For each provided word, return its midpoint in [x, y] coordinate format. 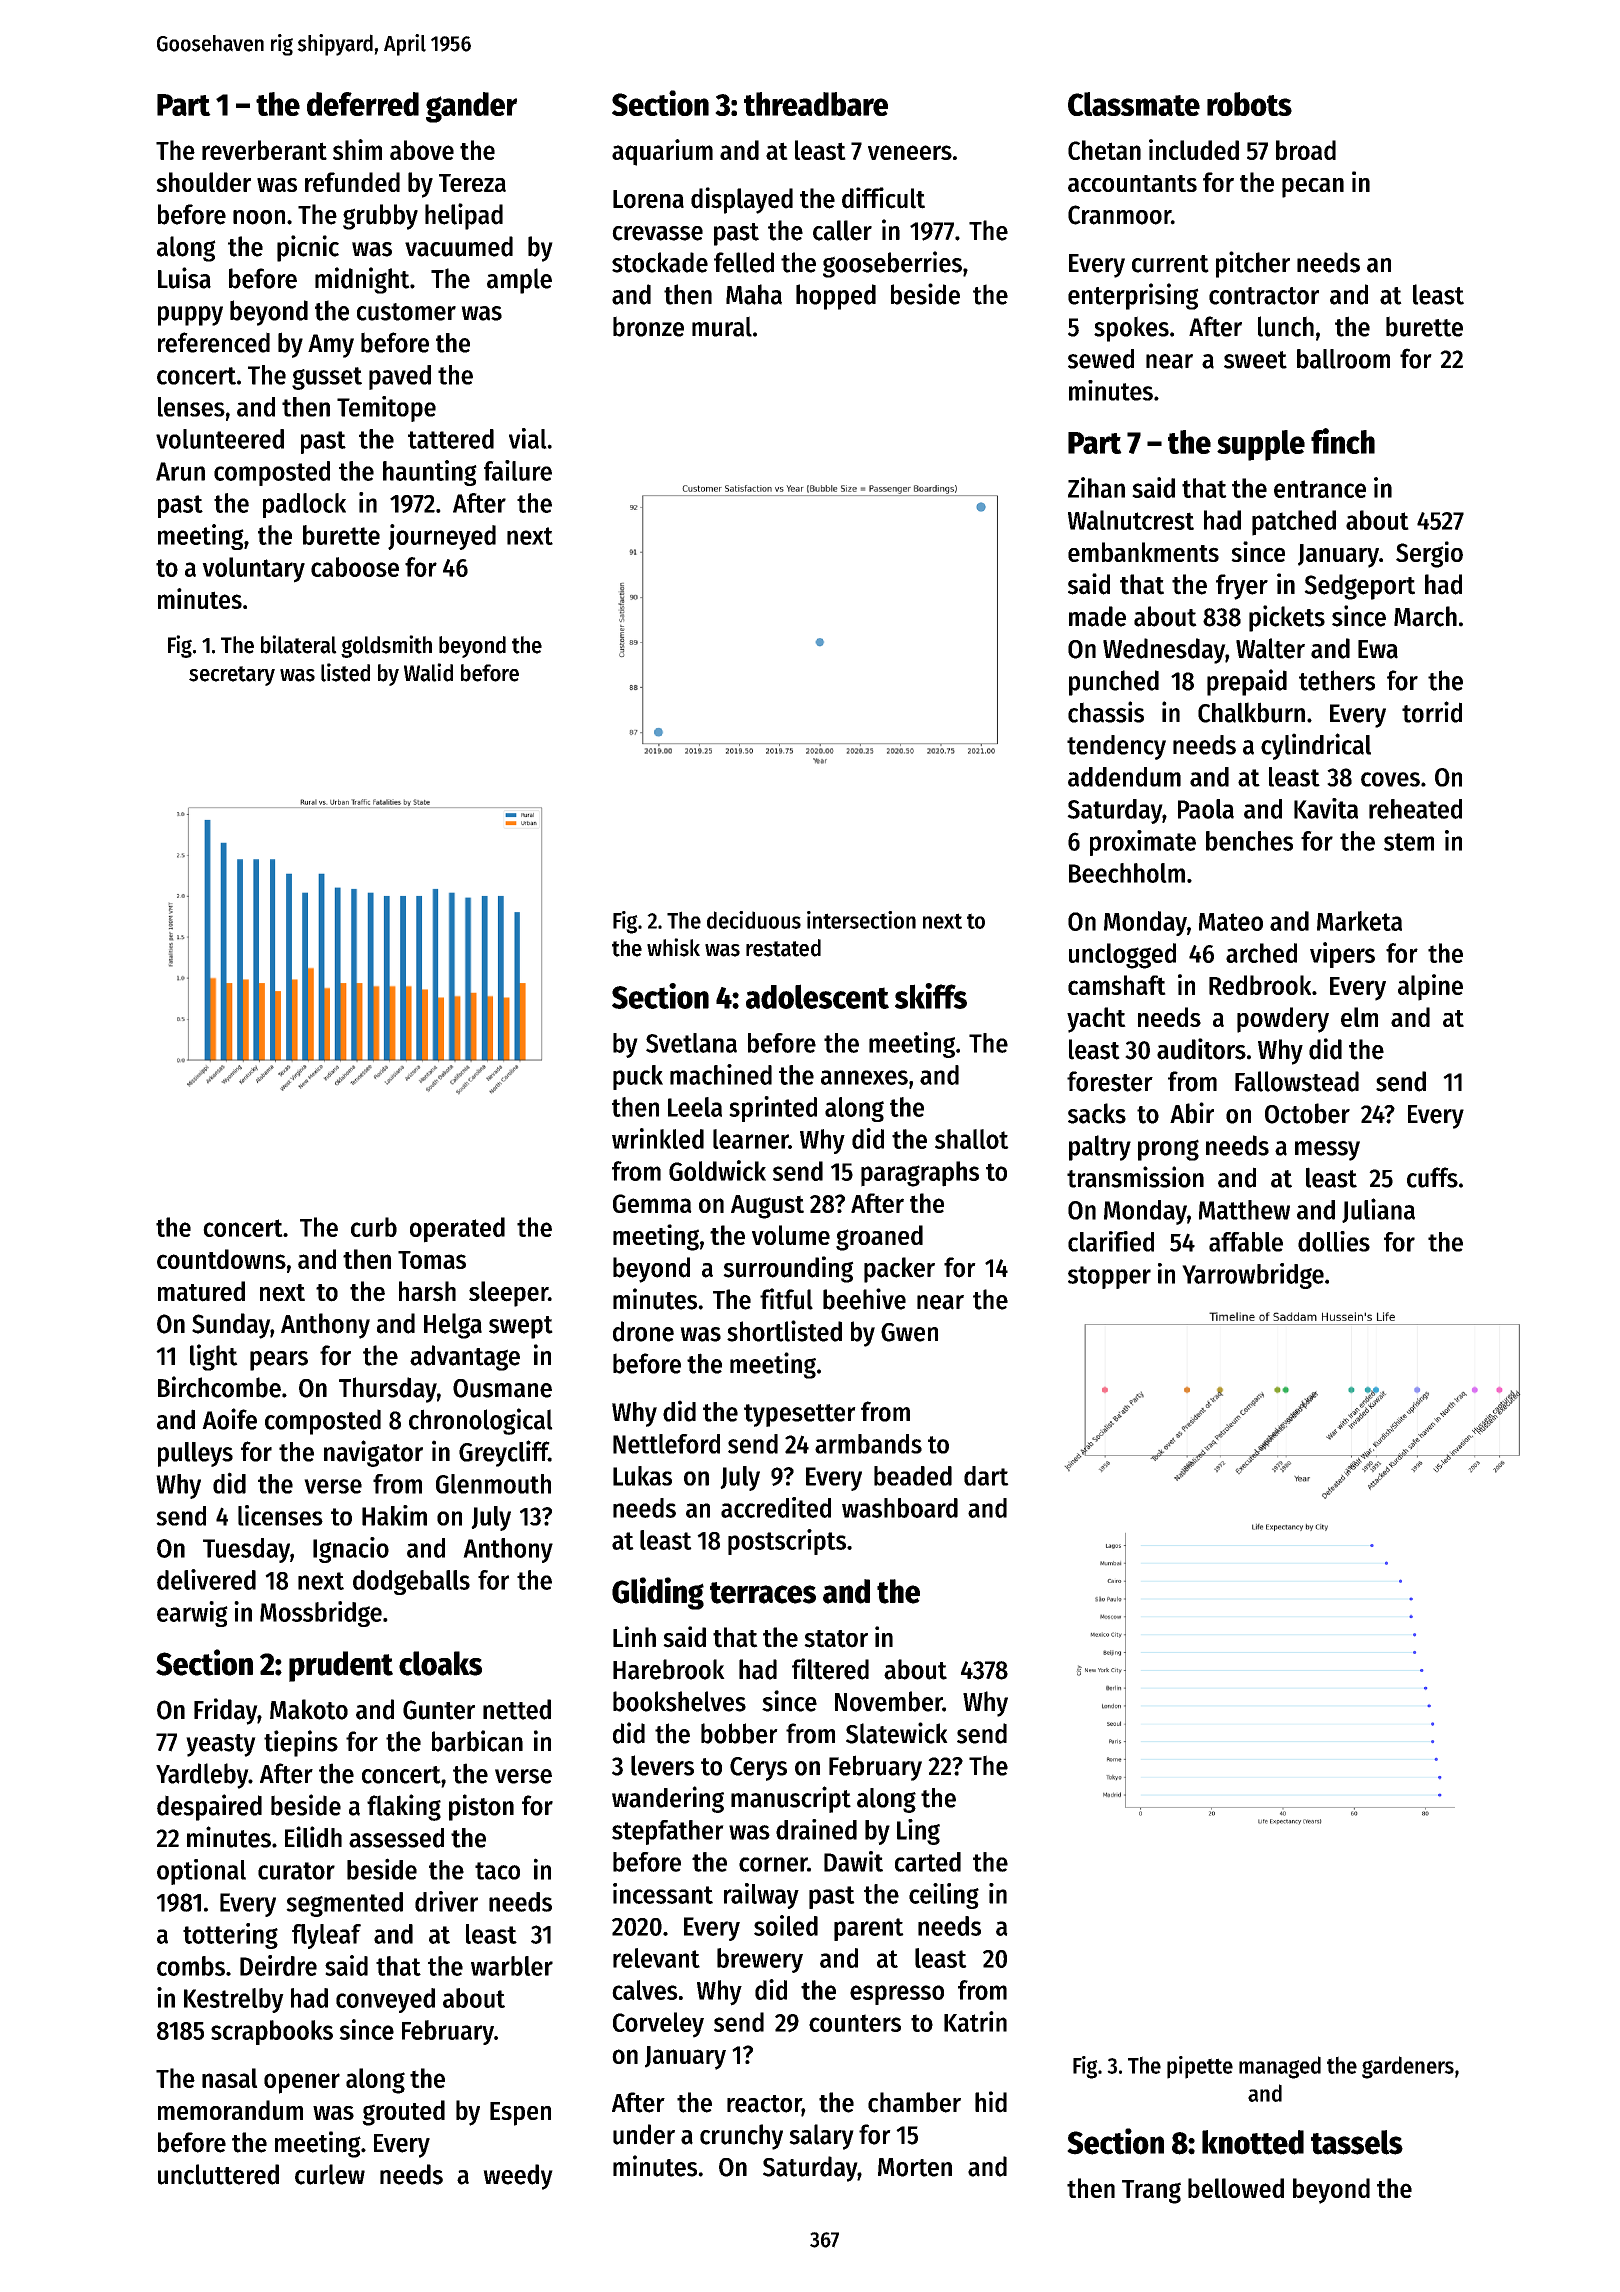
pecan [1313, 188]
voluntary [253, 570]
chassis [1106, 712]
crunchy [741, 2137]
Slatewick [897, 1733]
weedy [518, 2177]
